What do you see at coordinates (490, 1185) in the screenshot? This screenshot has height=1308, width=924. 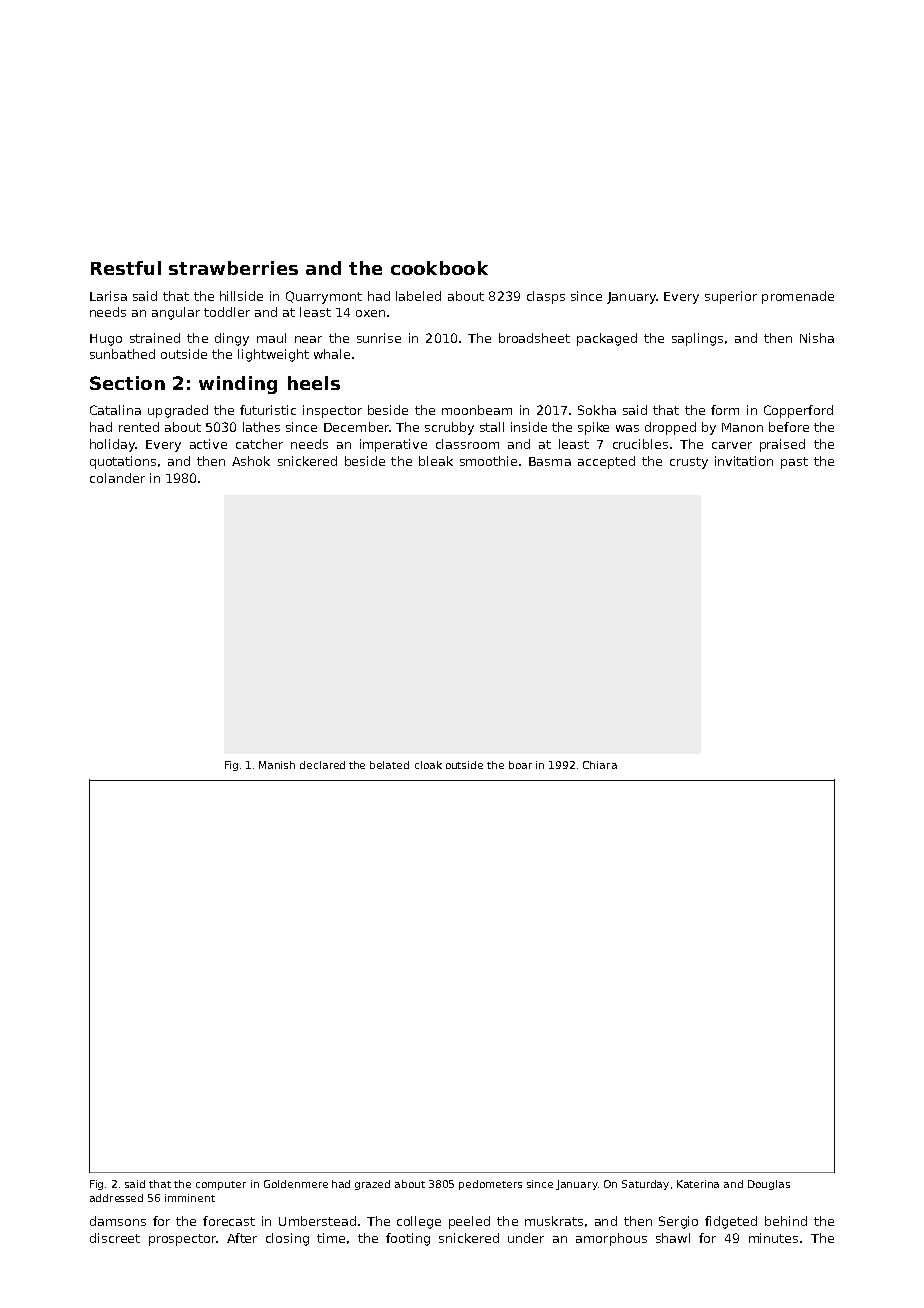 I see `pedometers` at bounding box center [490, 1185].
